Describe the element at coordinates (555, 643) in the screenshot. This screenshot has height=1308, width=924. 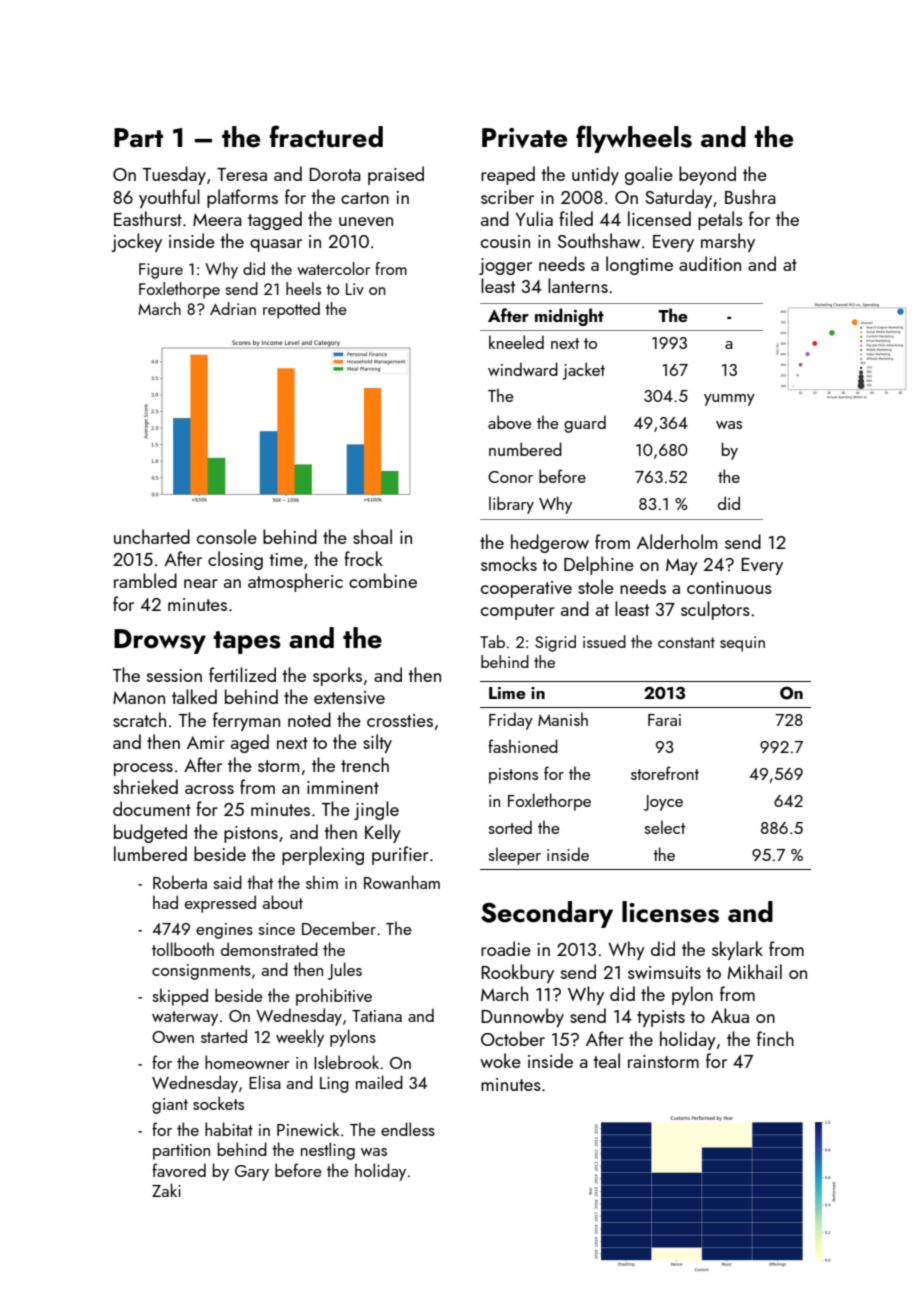
I see `Sigrid` at that location.
